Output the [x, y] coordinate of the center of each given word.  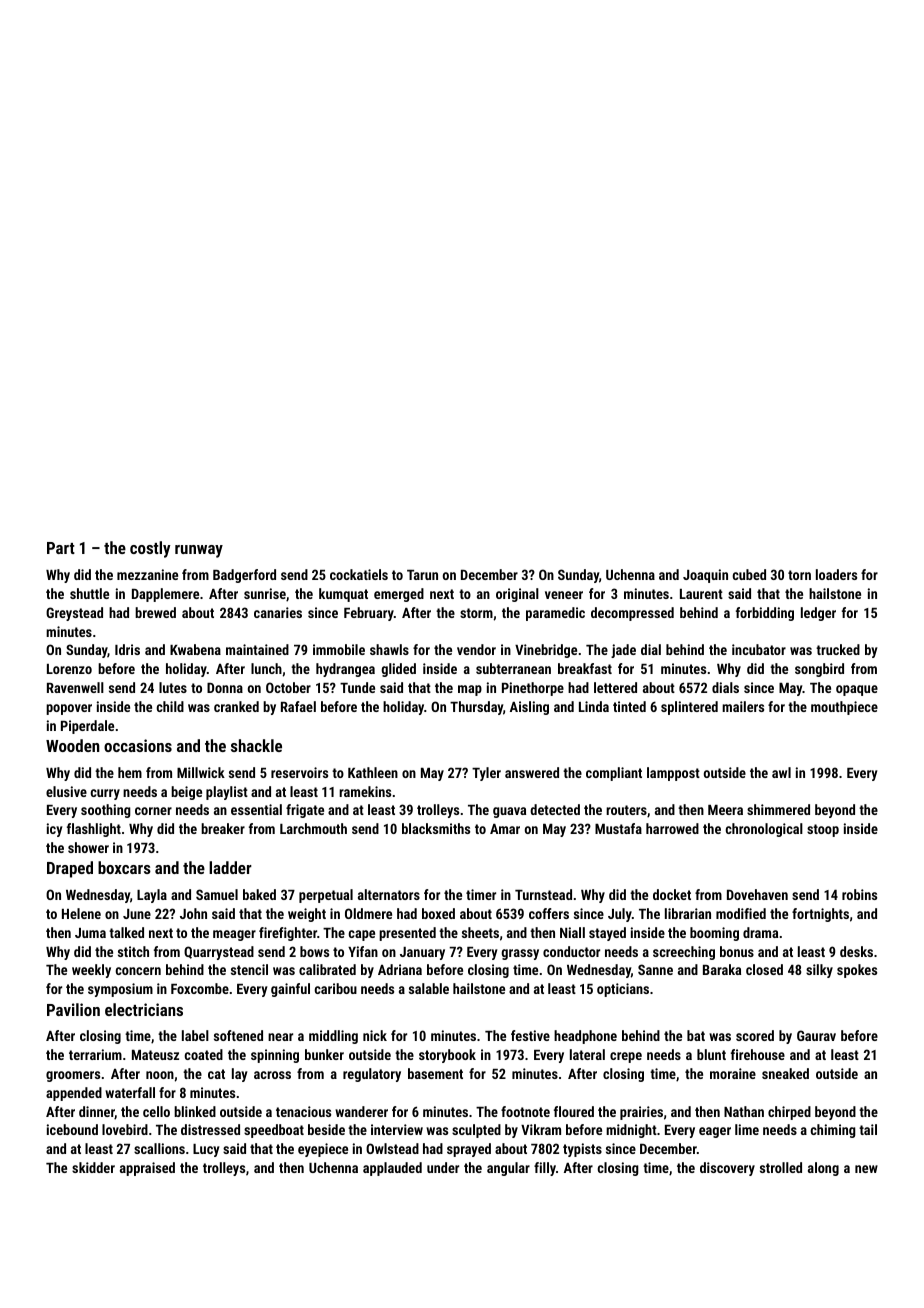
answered [532, 772]
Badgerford [244, 576]
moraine [733, 1073]
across [272, 1075]
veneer [564, 595]
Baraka [722, 969]
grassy [520, 954]
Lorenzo [69, 669]
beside [326, 1129]
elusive [66, 791]
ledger [818, 614]
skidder [93, 1167]
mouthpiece [844, 708]
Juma [90, 933]
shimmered [778, 809]
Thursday [476, 708]
